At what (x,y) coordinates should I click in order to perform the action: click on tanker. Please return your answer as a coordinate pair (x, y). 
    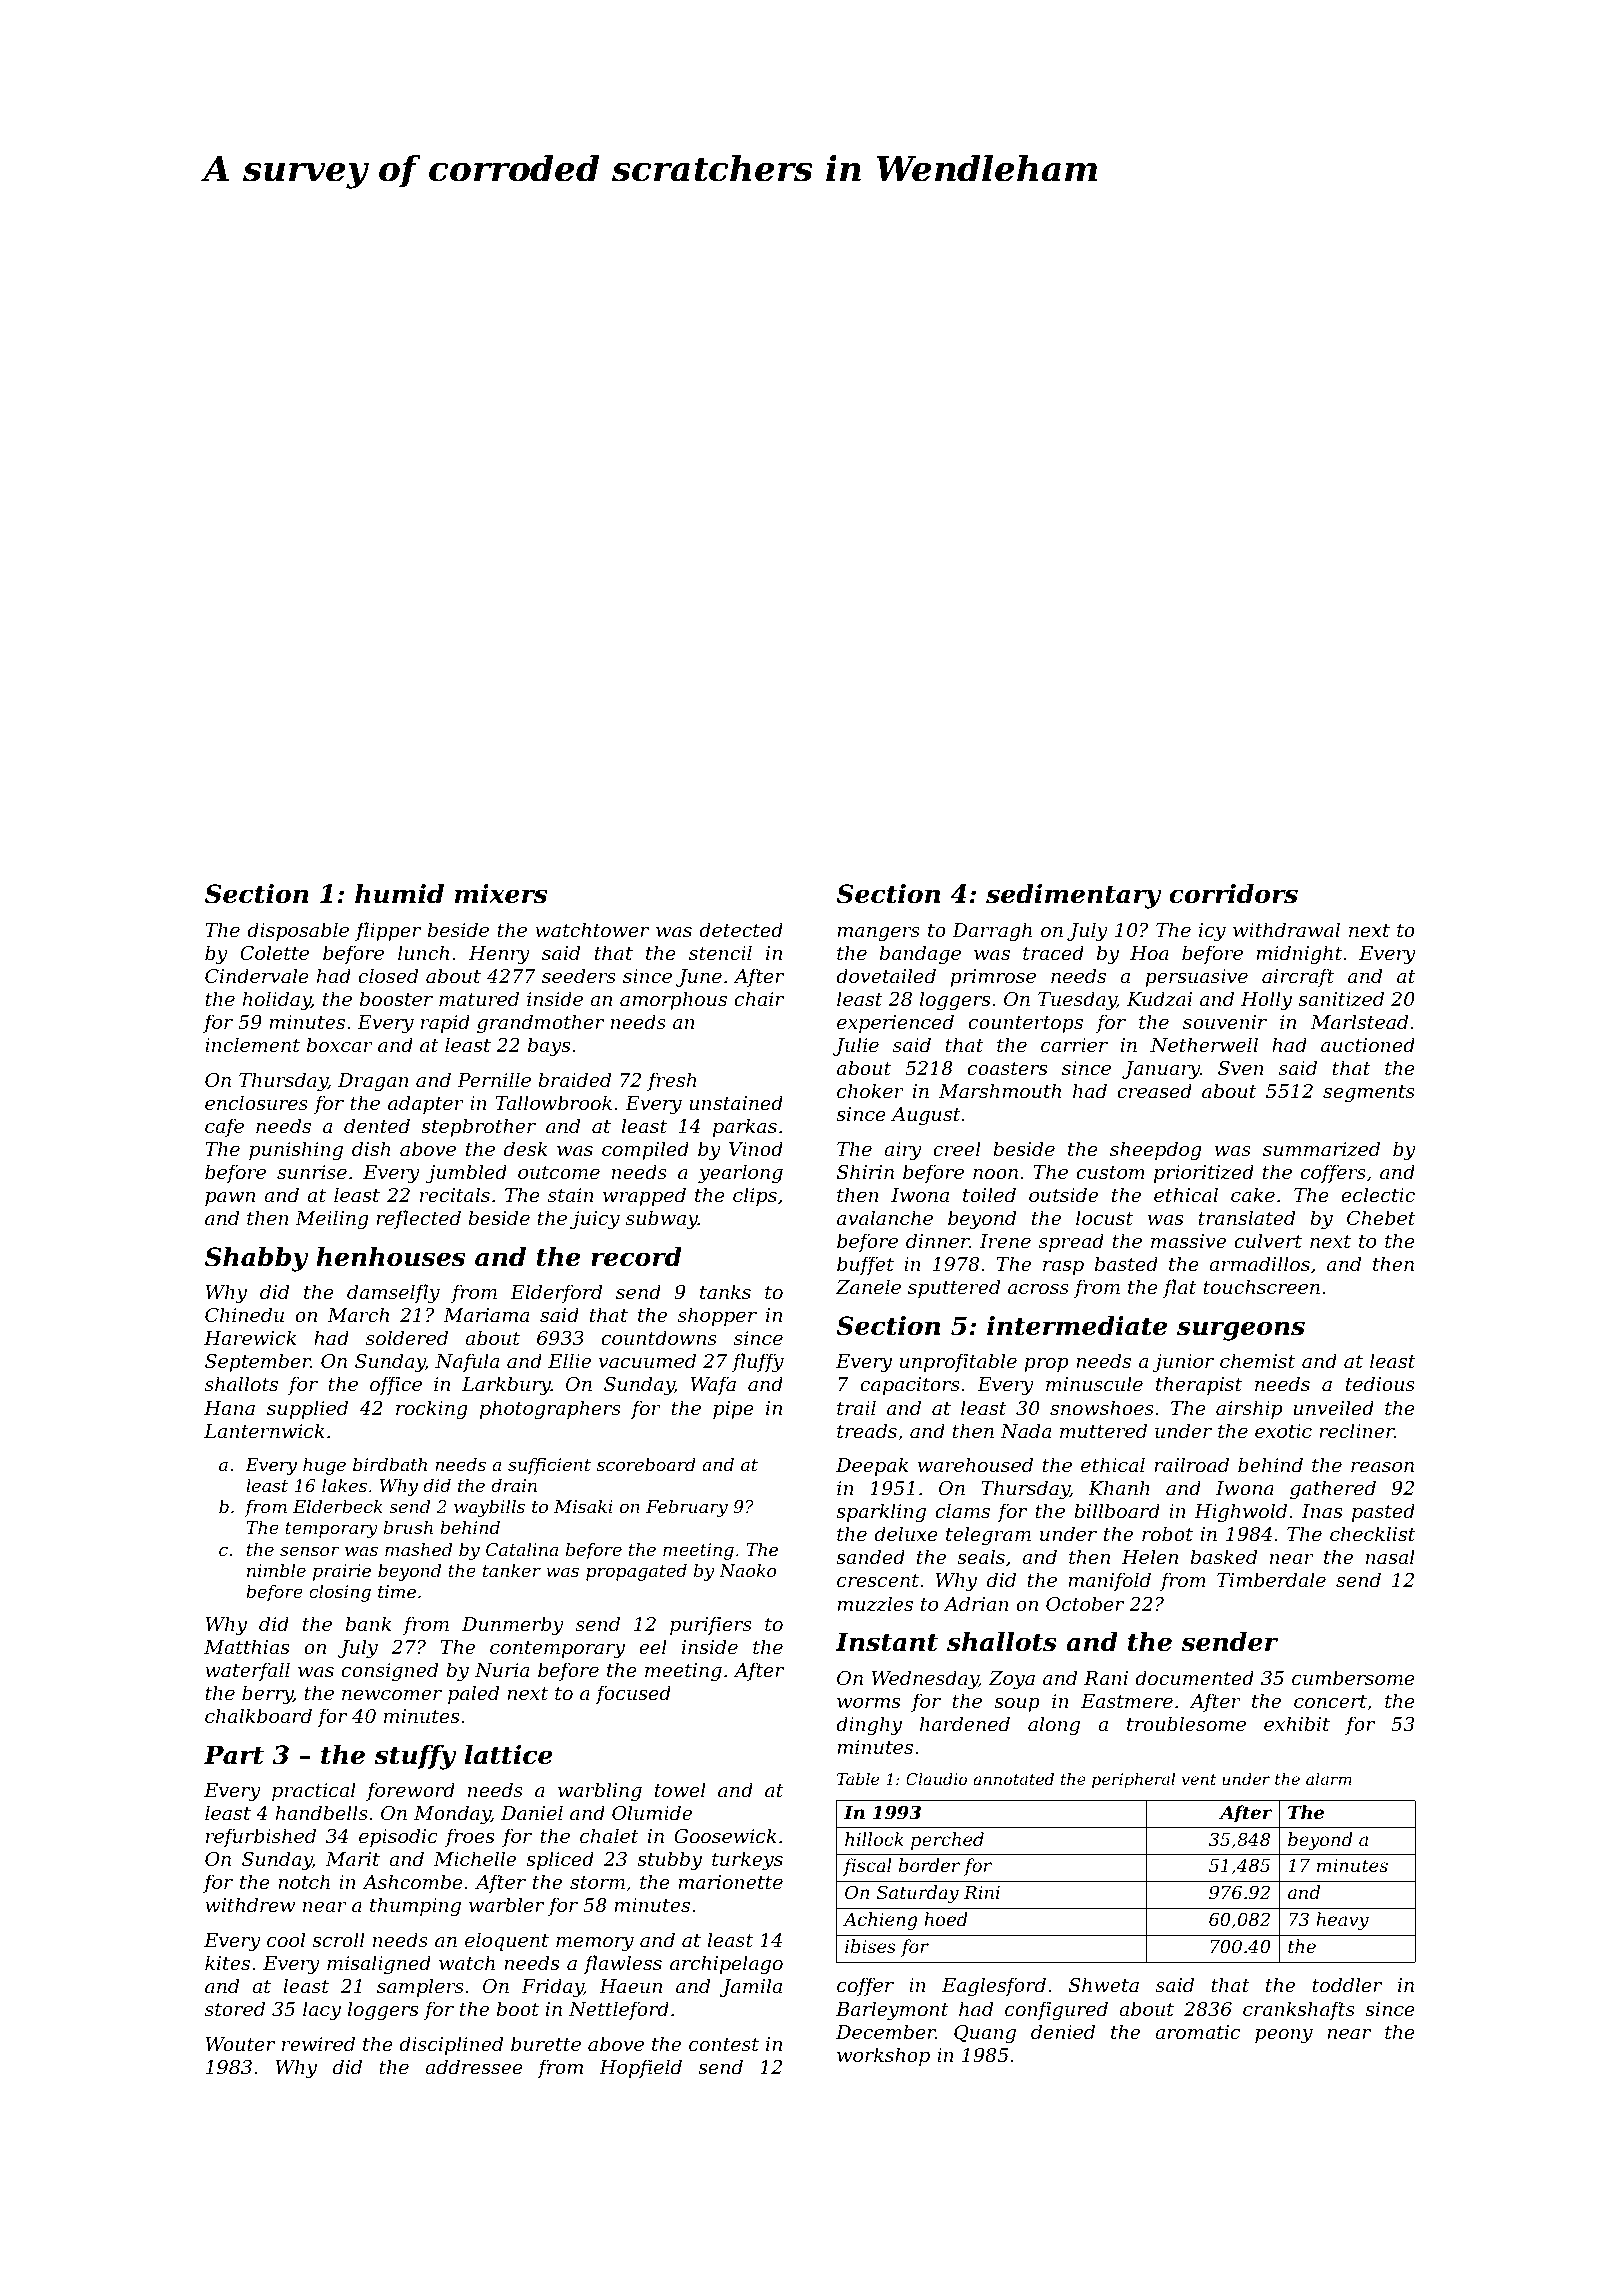
    Looking at the image, I should click on (512, 1570).
